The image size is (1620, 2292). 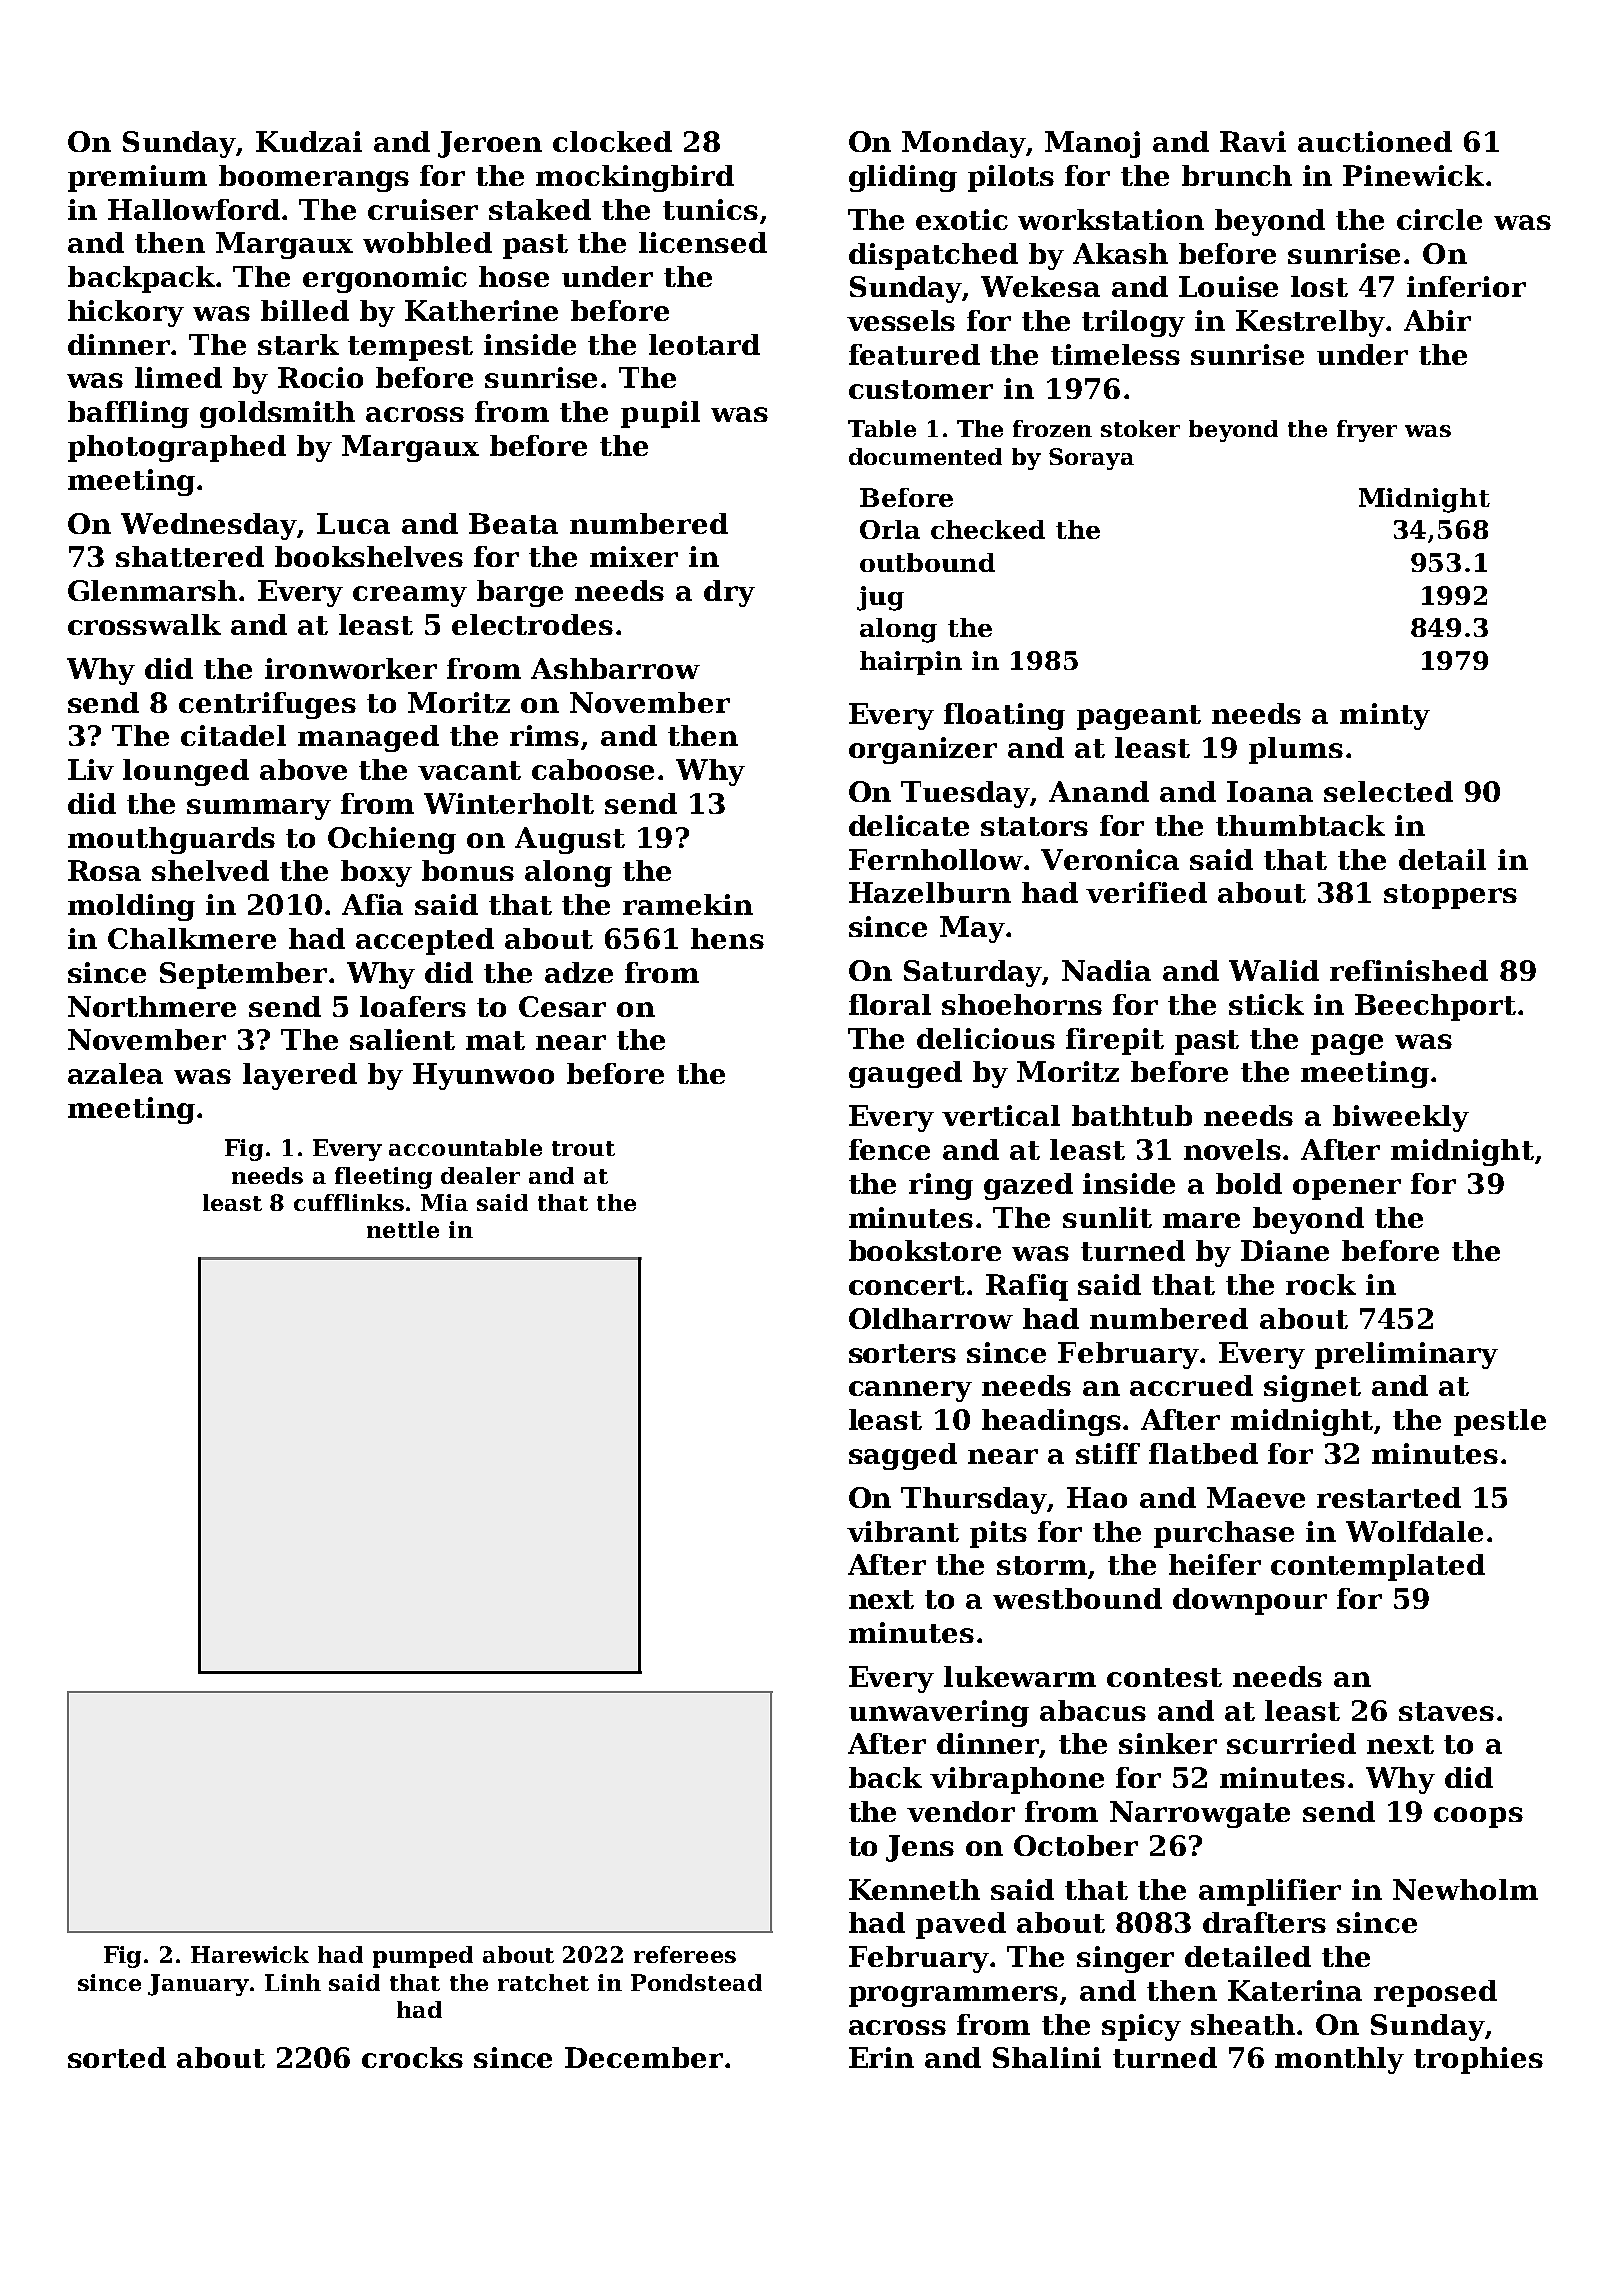 I want to click on Kestrelby, so click(x=1310, y=323).
